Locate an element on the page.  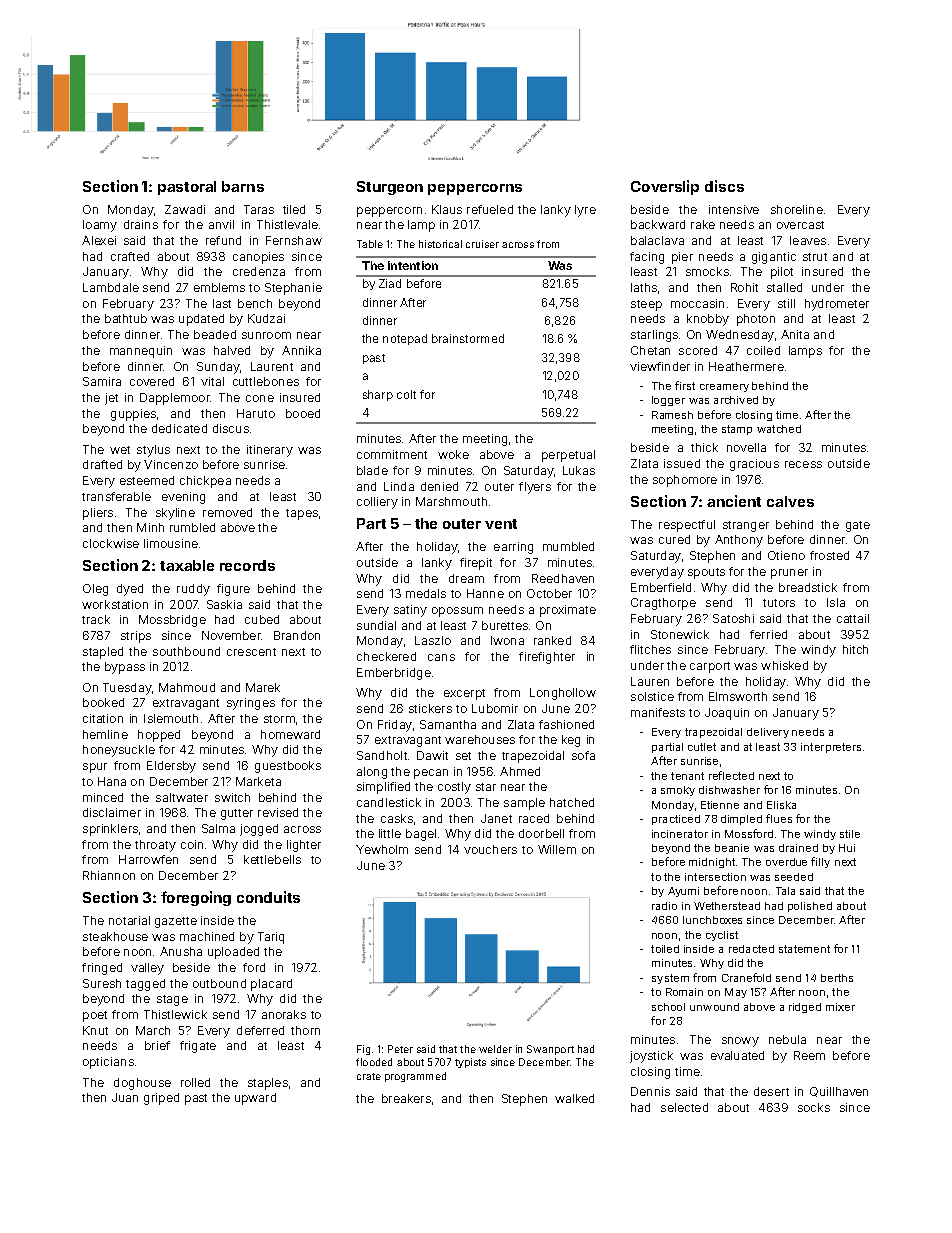
guestbooks is located at coordinates (288, 767).
